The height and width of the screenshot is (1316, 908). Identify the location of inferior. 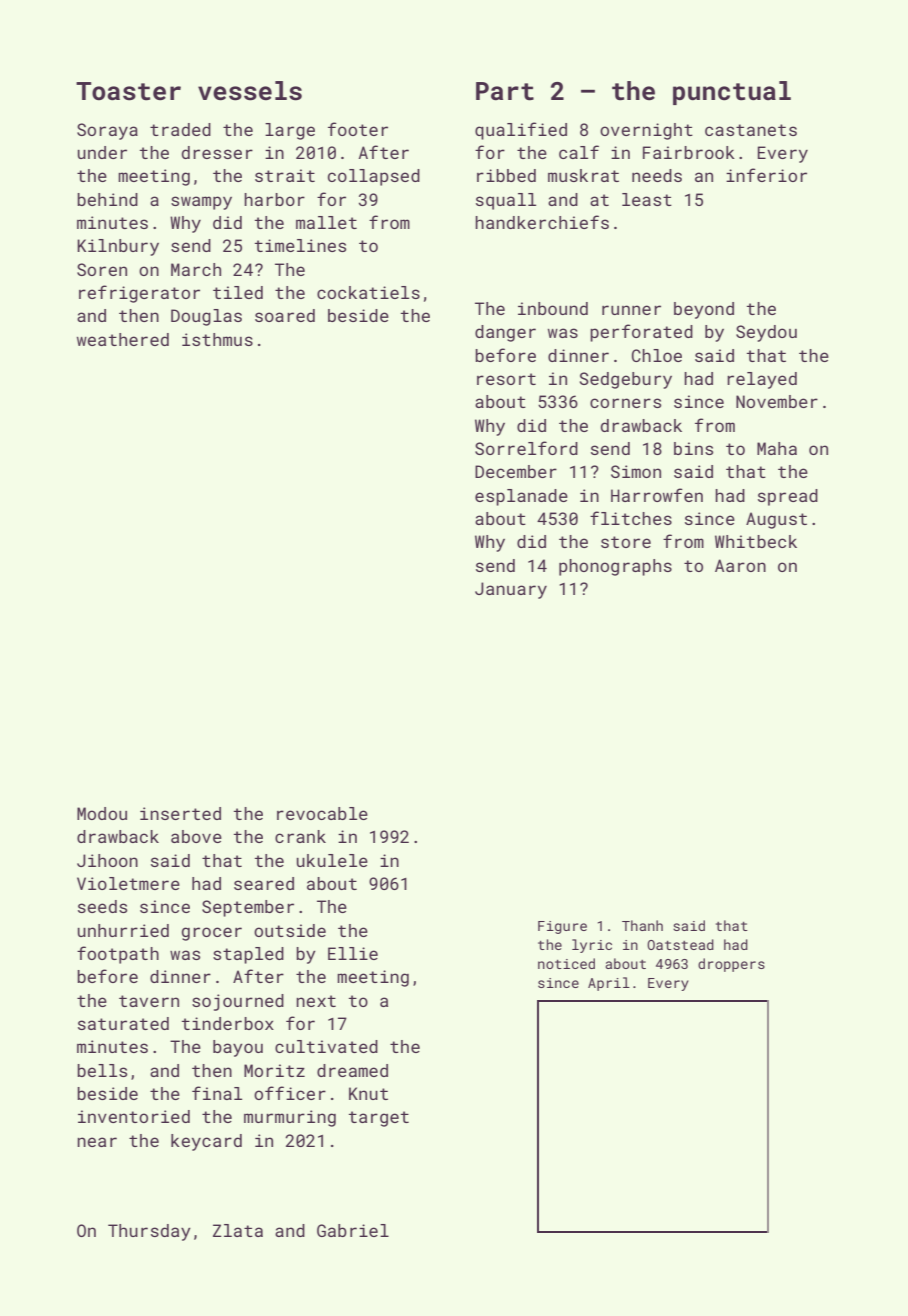
(766, 175).
